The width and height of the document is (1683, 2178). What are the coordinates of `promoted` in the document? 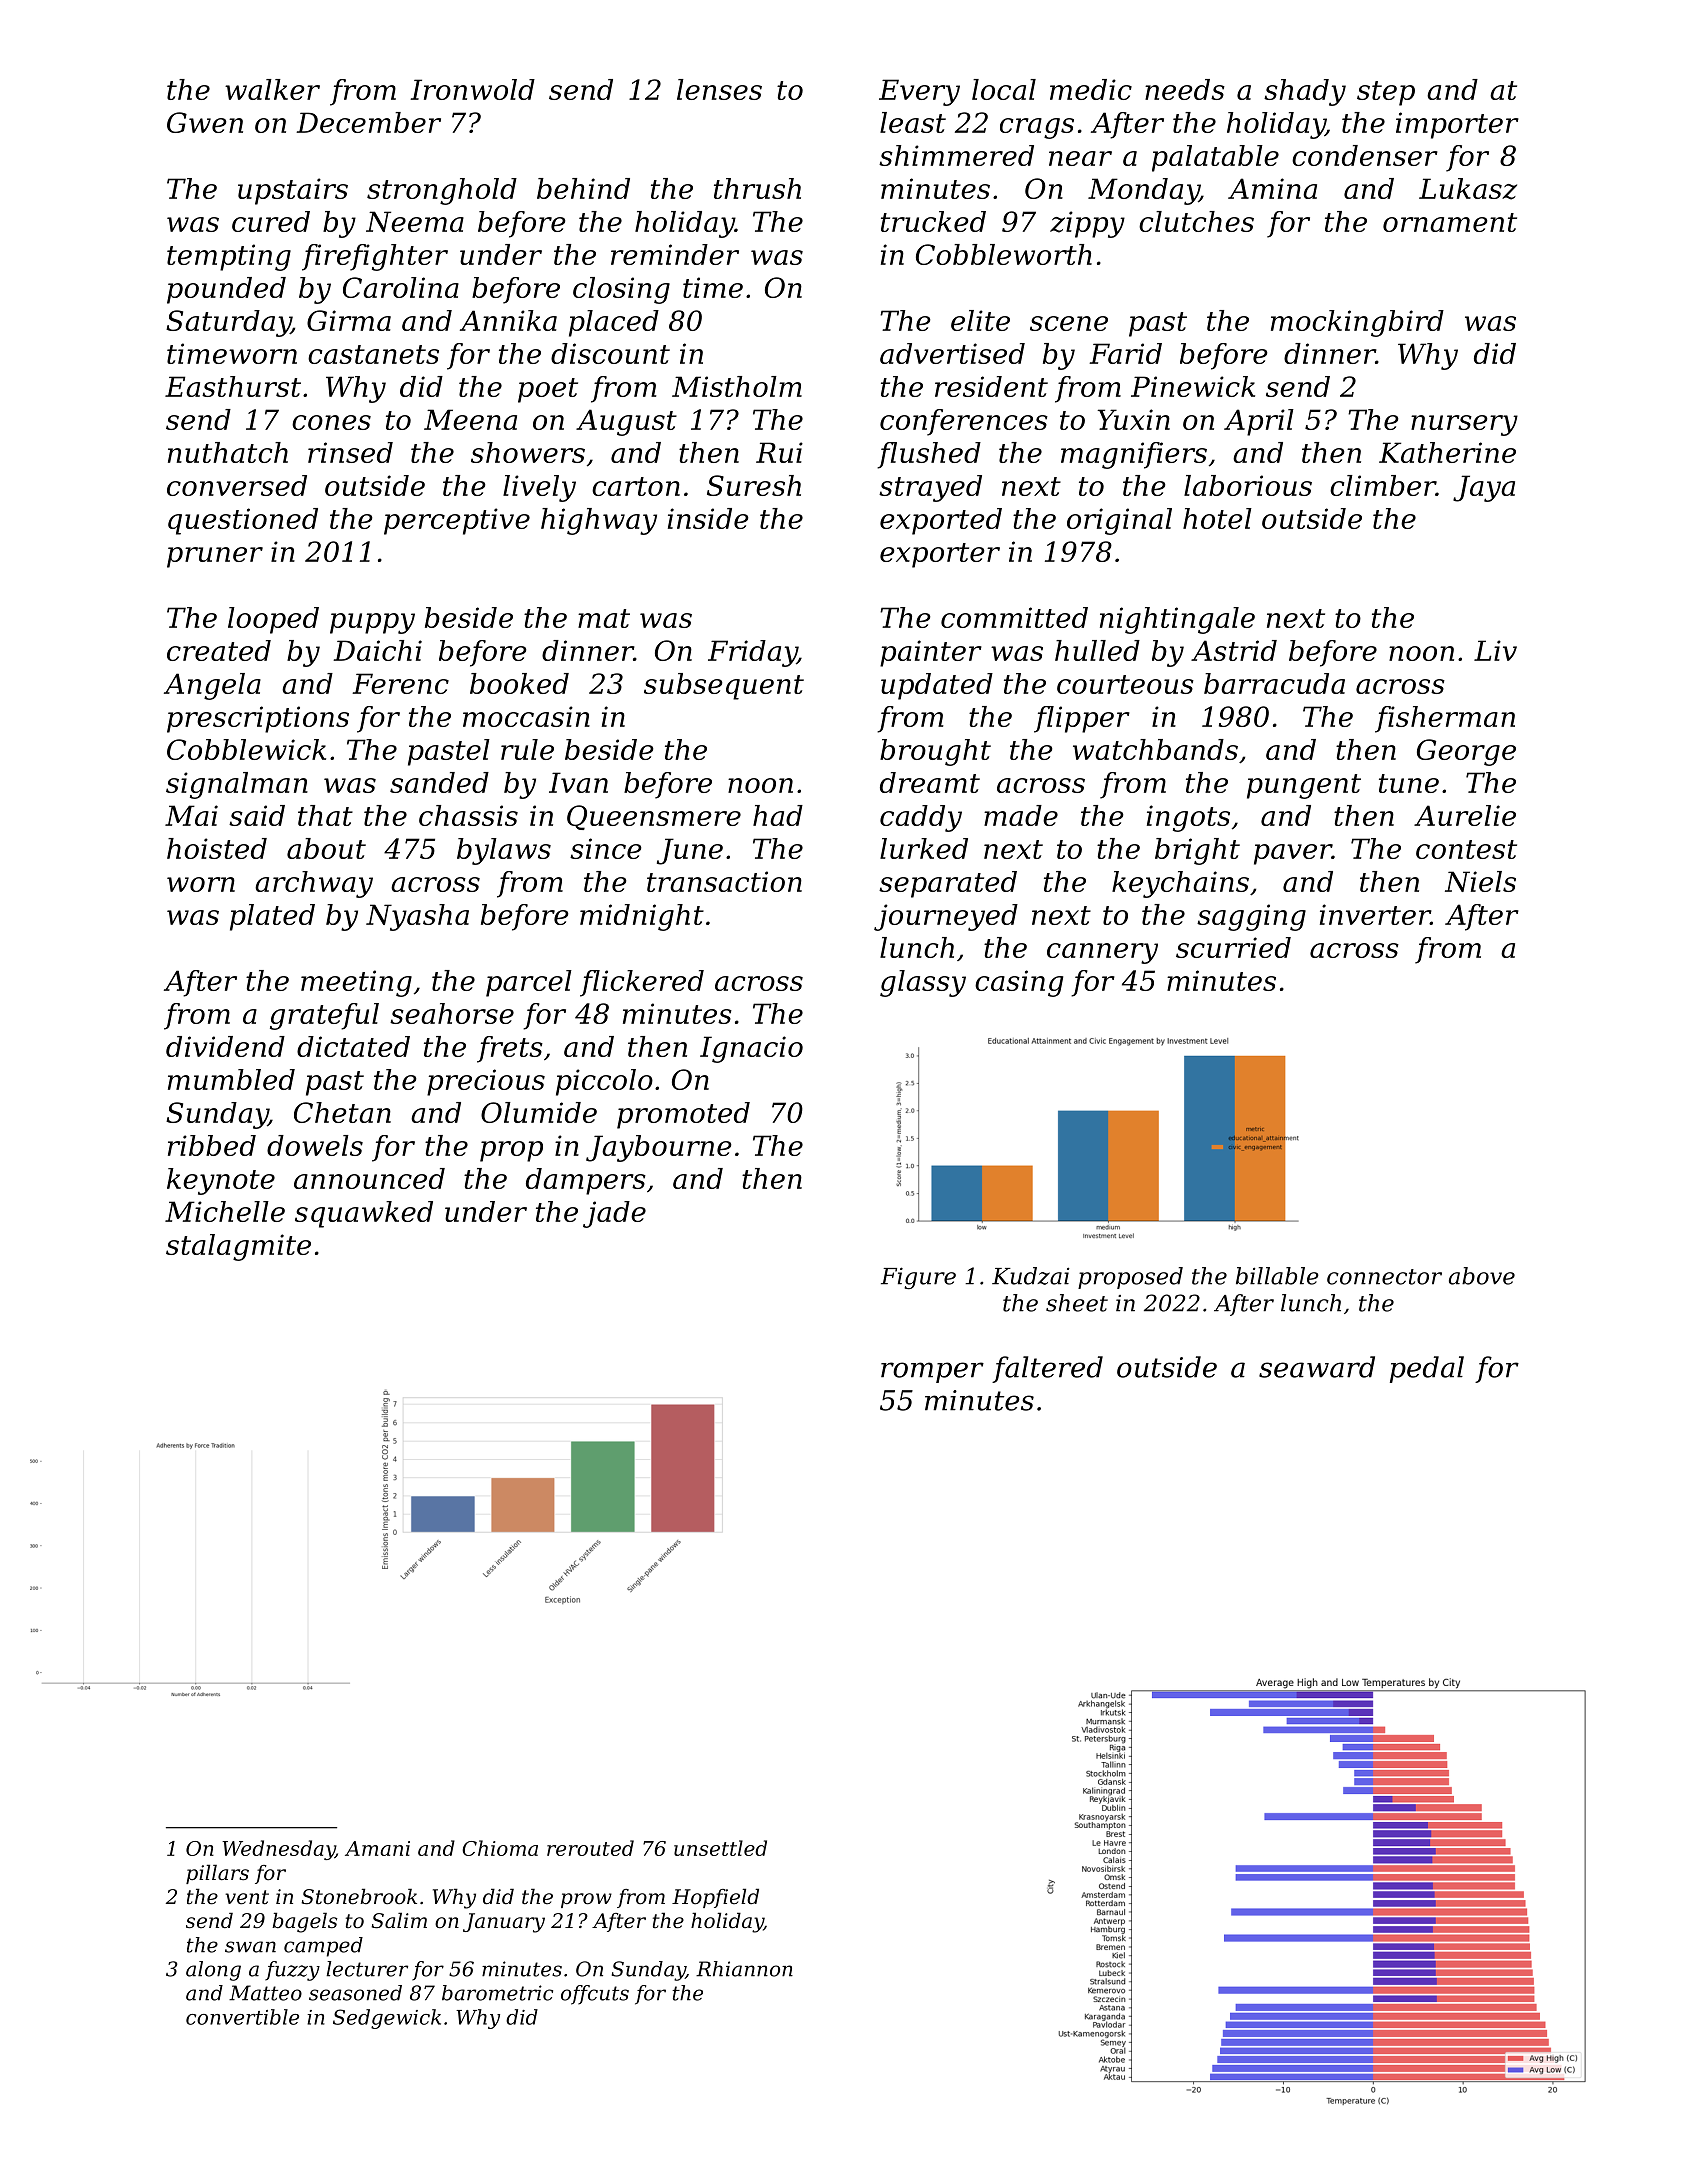 It's located at (683, 1115).
